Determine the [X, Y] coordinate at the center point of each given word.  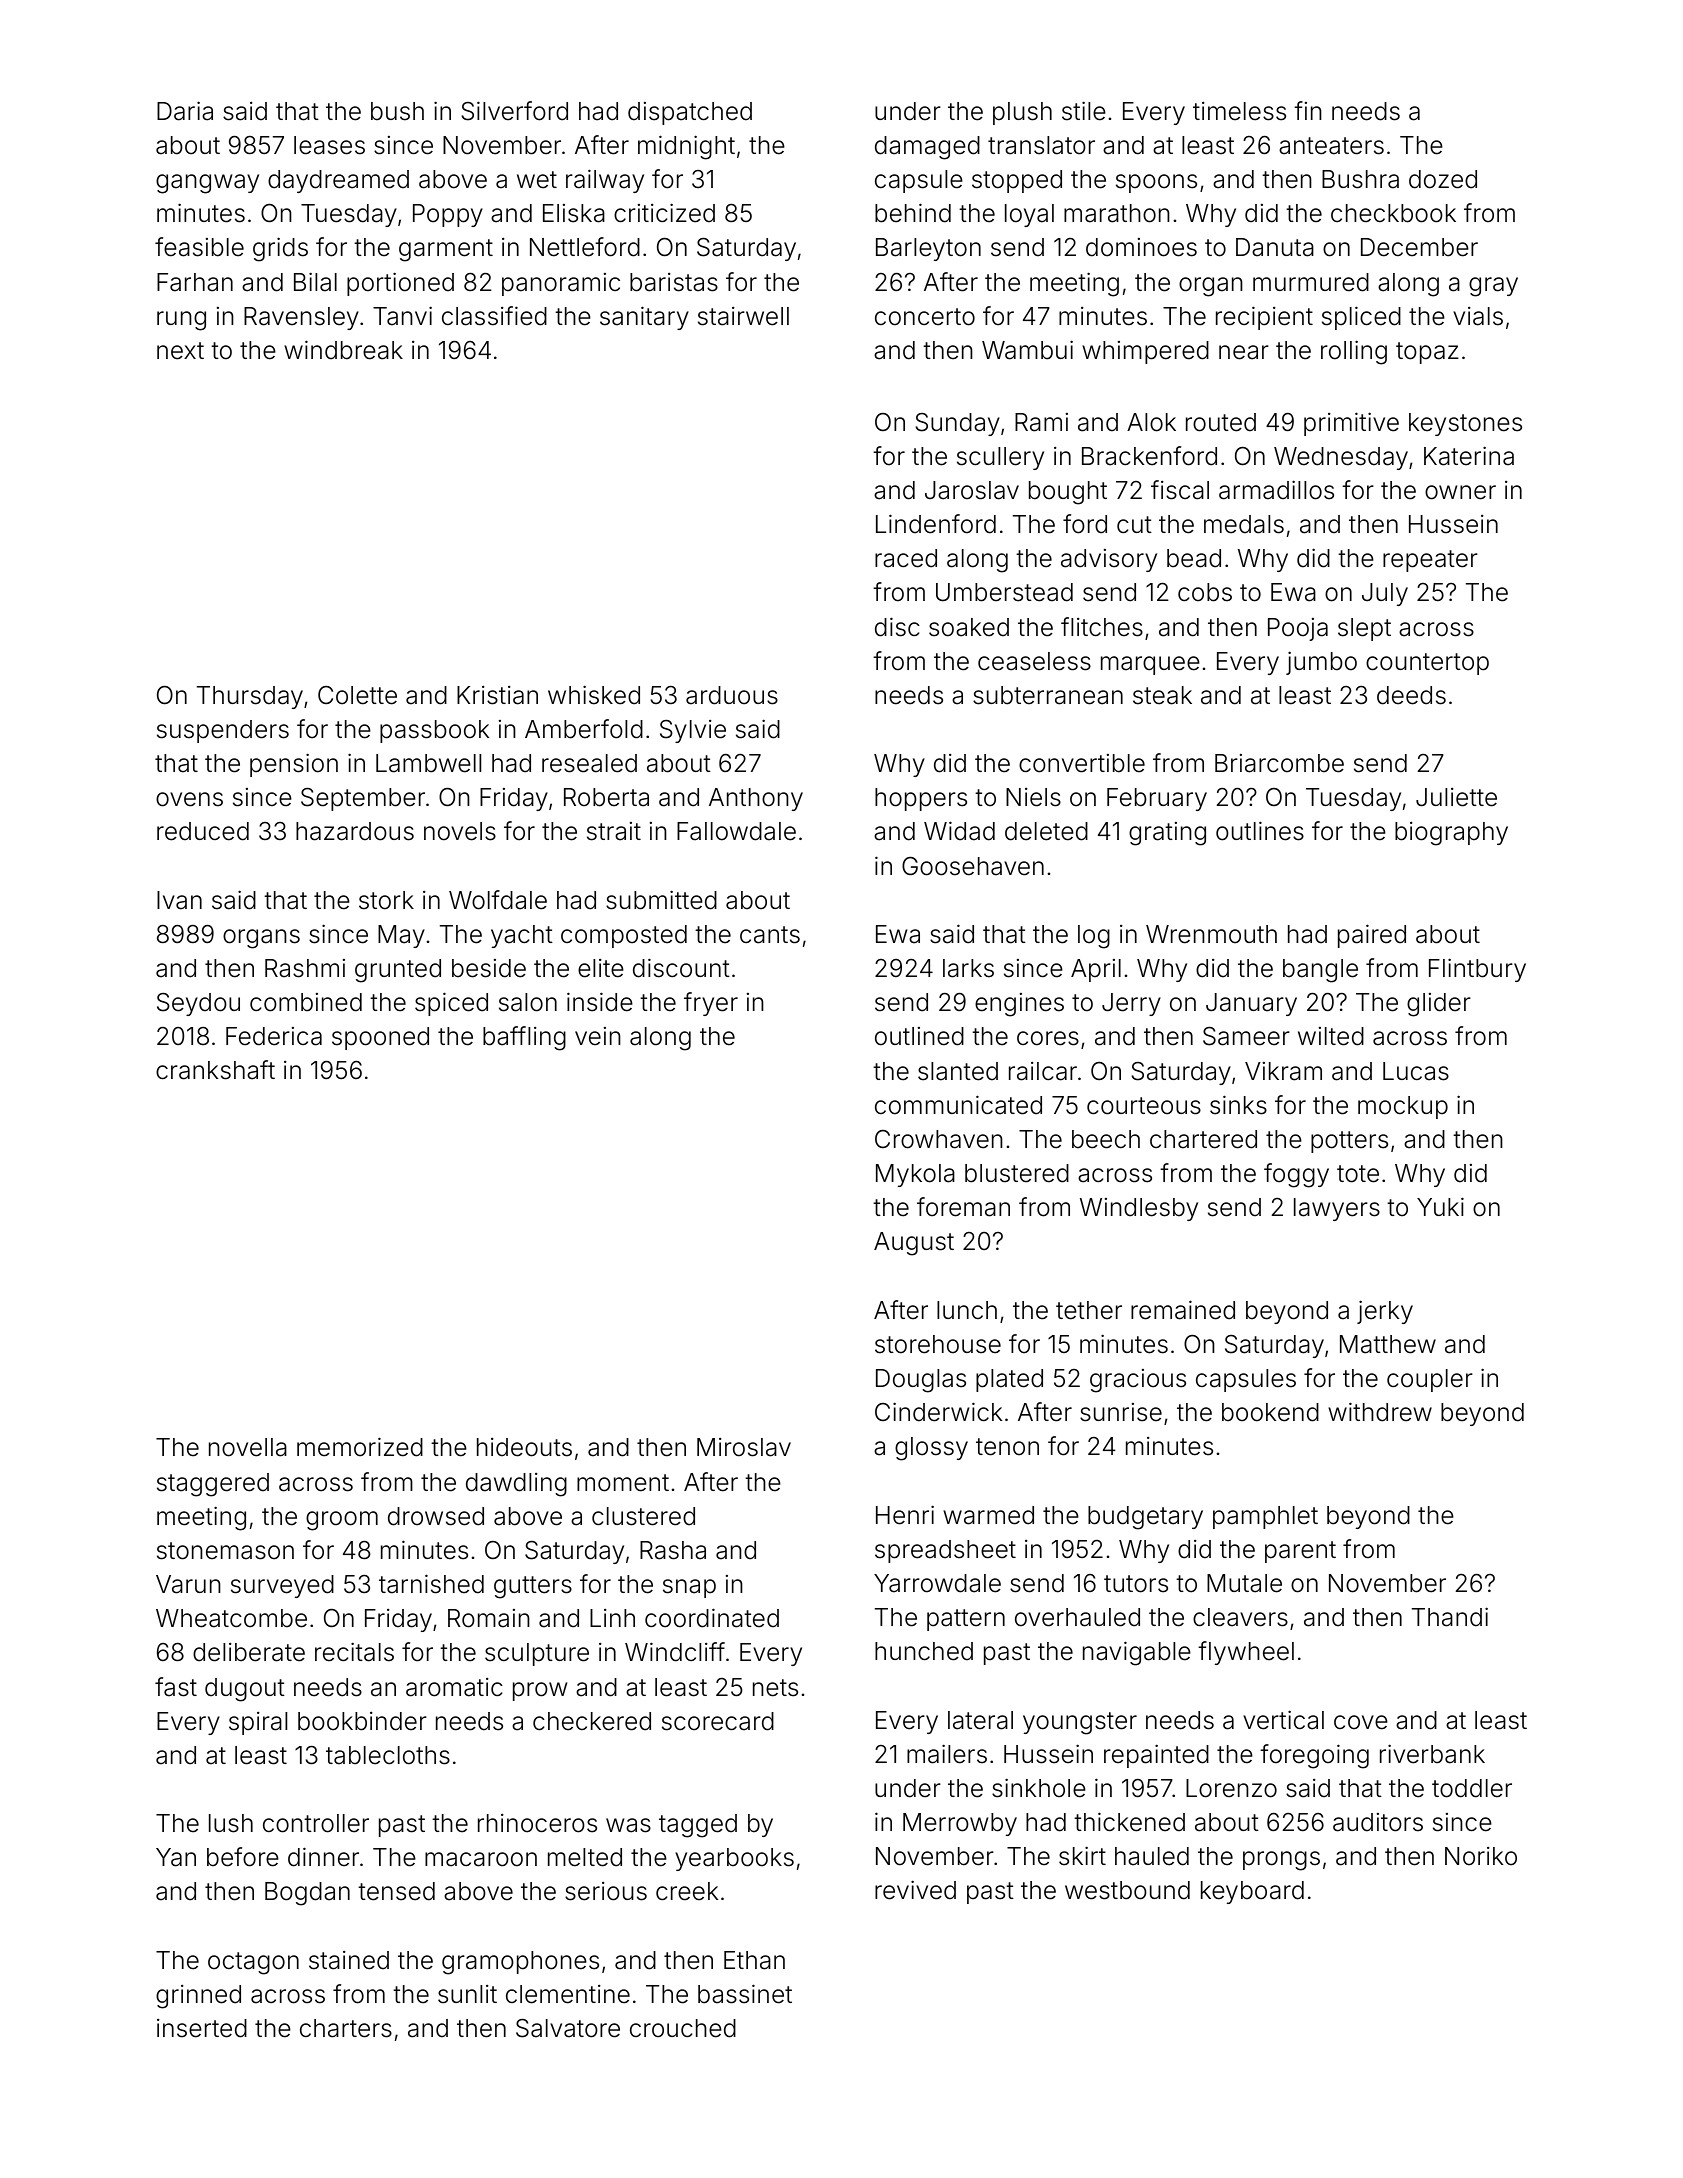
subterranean [1048, 695]
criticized [664, 213]
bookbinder [362, 1721]
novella [248, 1447]
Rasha [673, 1550]
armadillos [1276, 490]
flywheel [1246, 1653]
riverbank [1432, 1754]
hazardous [355, 831]
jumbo [1321, 663]
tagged [698, 1826]
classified [494, 316]
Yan [176, 1857]
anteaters [1331, 146]
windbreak [343, 350]
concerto [925, 317]
